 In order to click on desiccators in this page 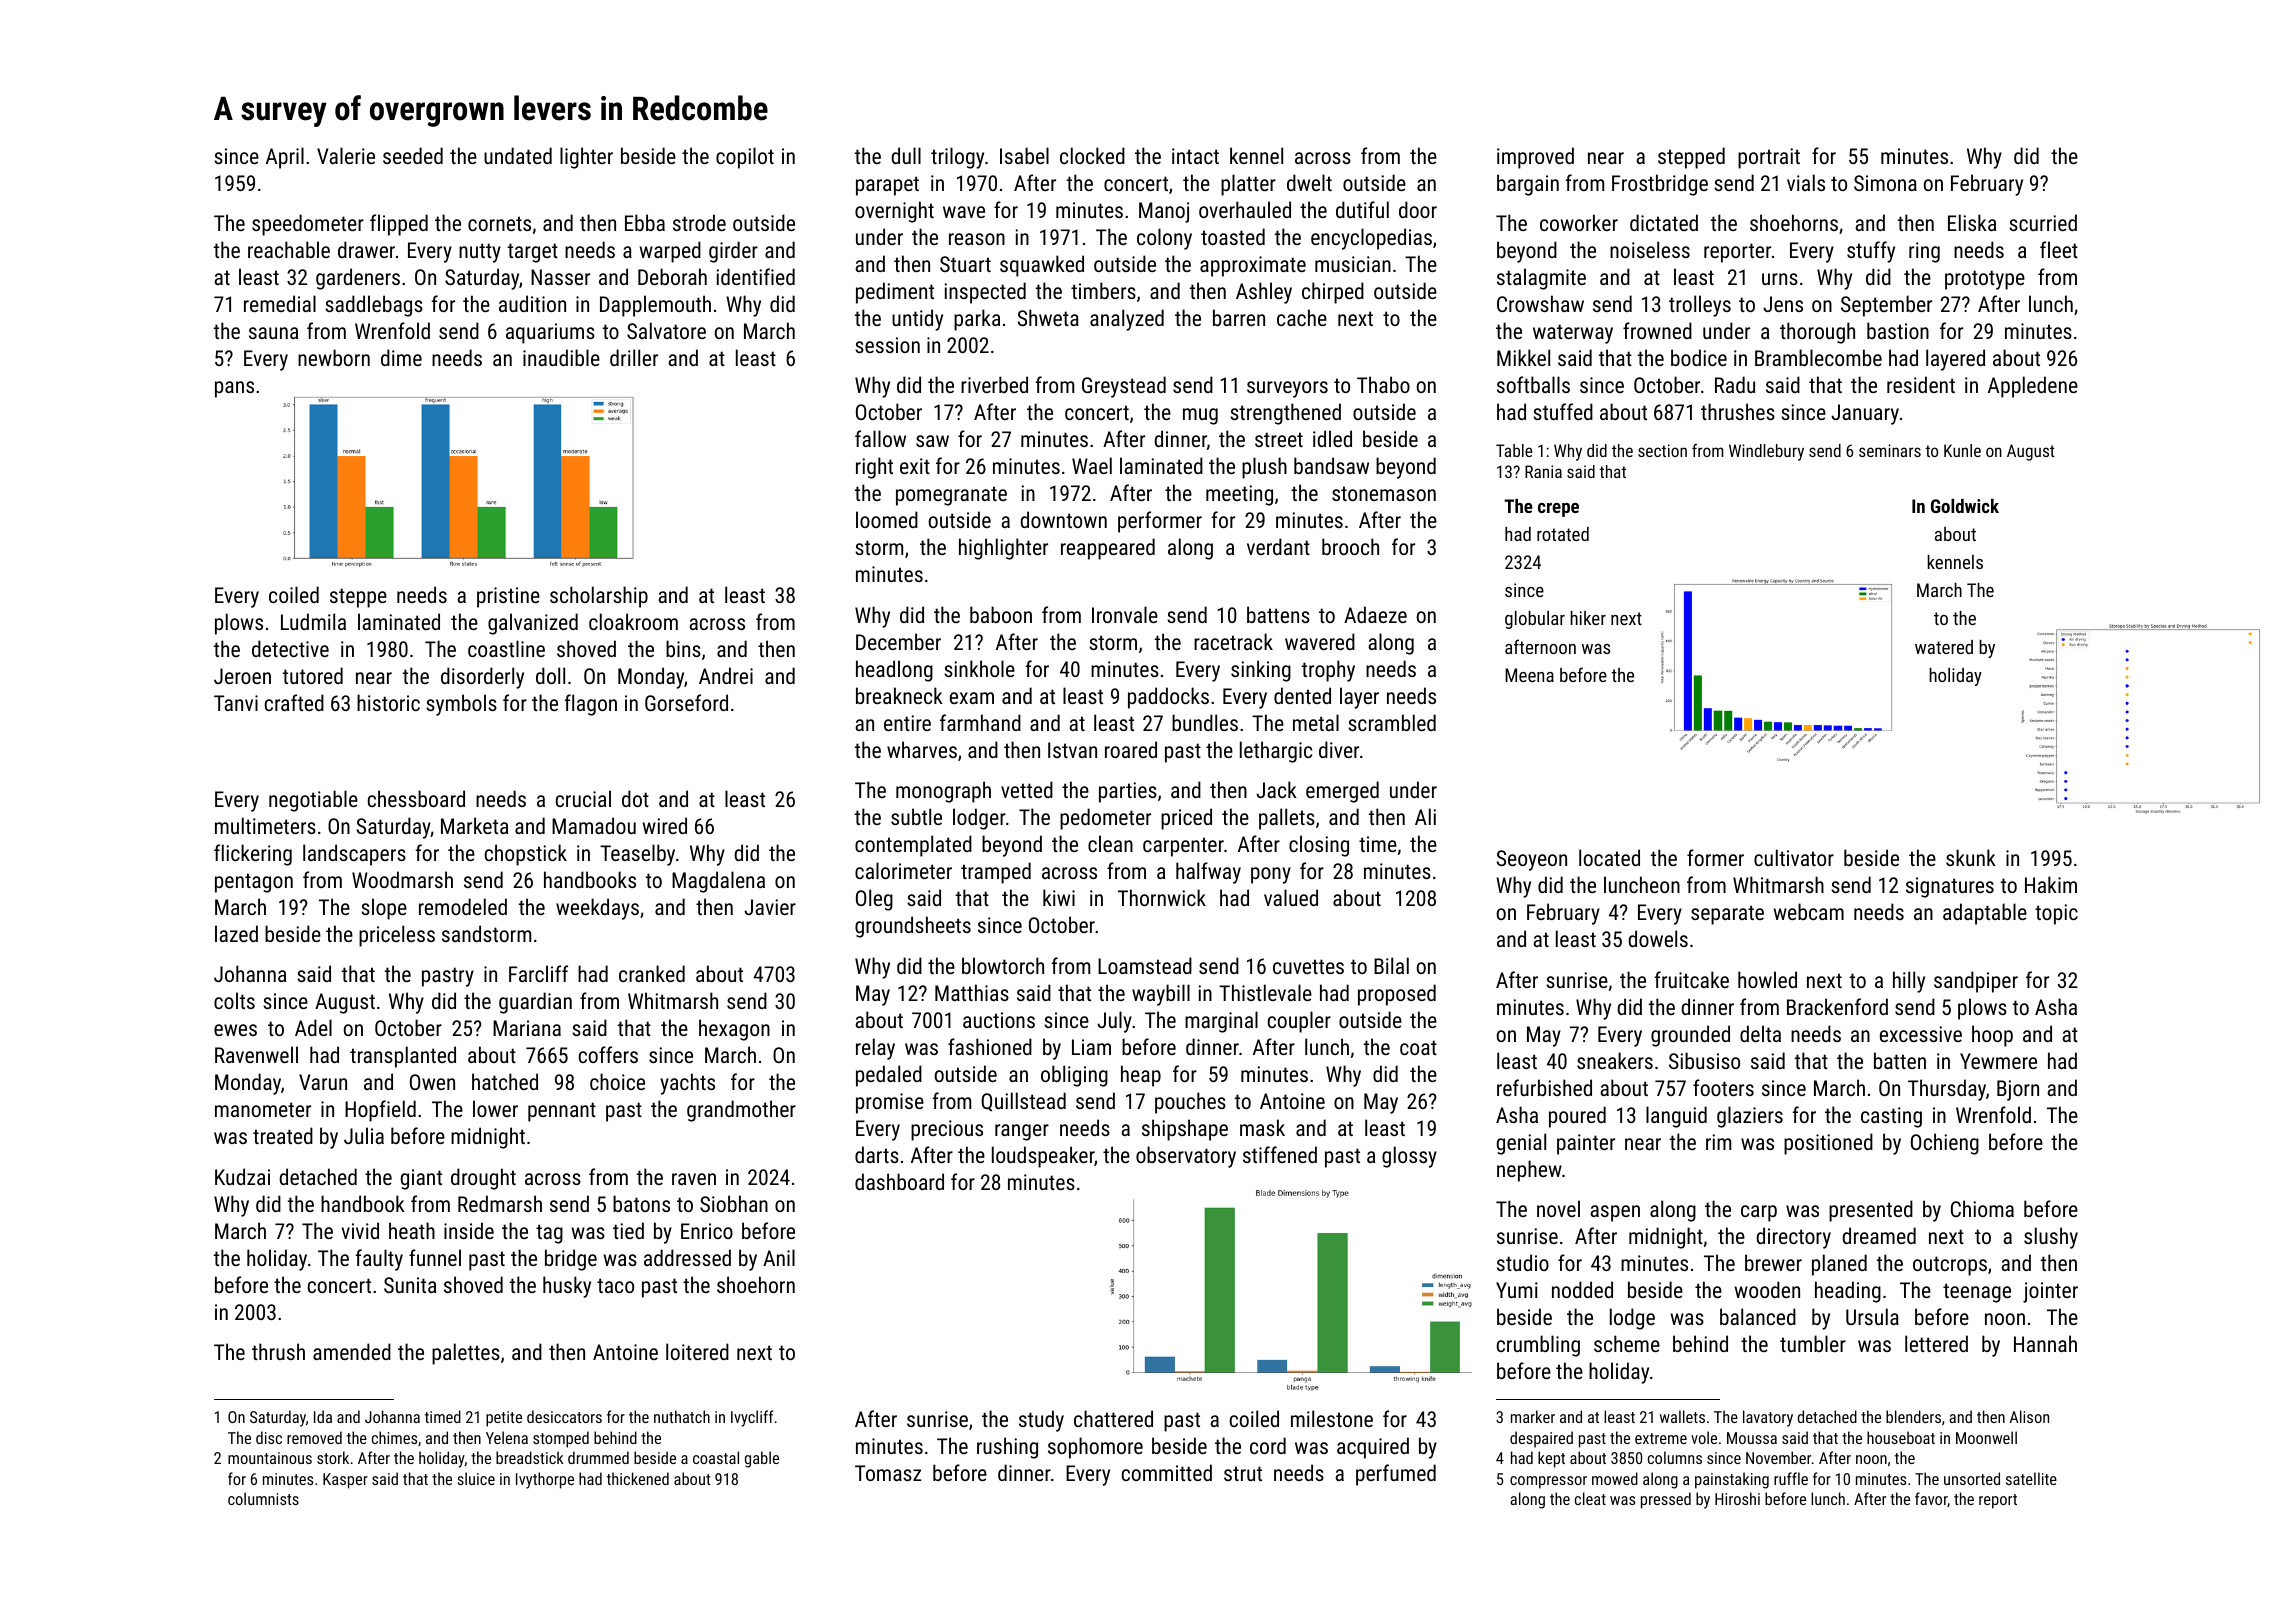, I will do `click(564, 1416)`.
